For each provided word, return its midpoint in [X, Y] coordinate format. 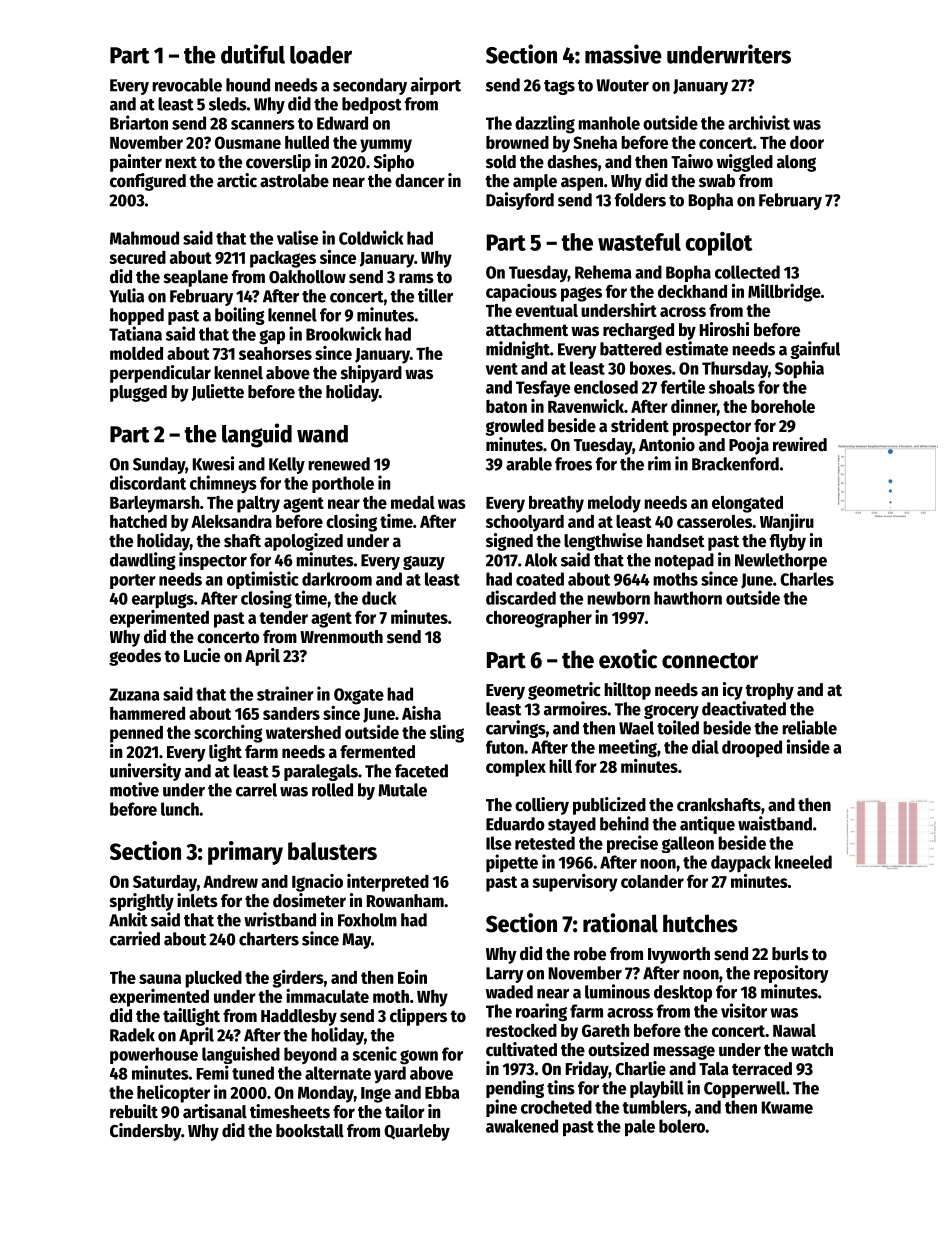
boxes [651, 368]
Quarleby [417, 1132]
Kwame [787, 1107]
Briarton [139, 122]
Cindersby [145, 1132]
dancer [420, 181]
